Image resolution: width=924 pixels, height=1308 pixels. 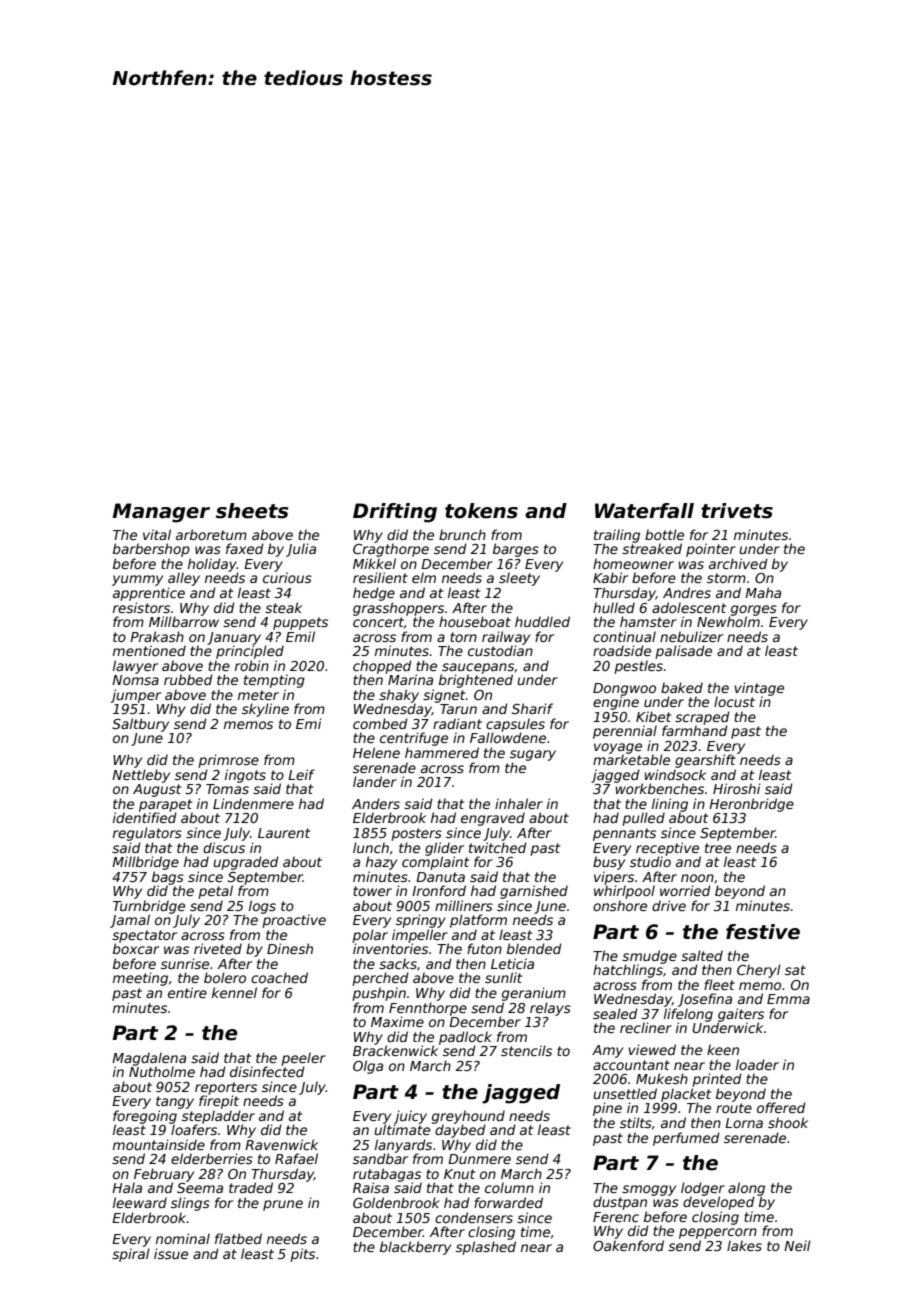 What do you see at coordinates (147, 834) in the screenshot?
I see `regulators` at bounding box center [147, 834].
